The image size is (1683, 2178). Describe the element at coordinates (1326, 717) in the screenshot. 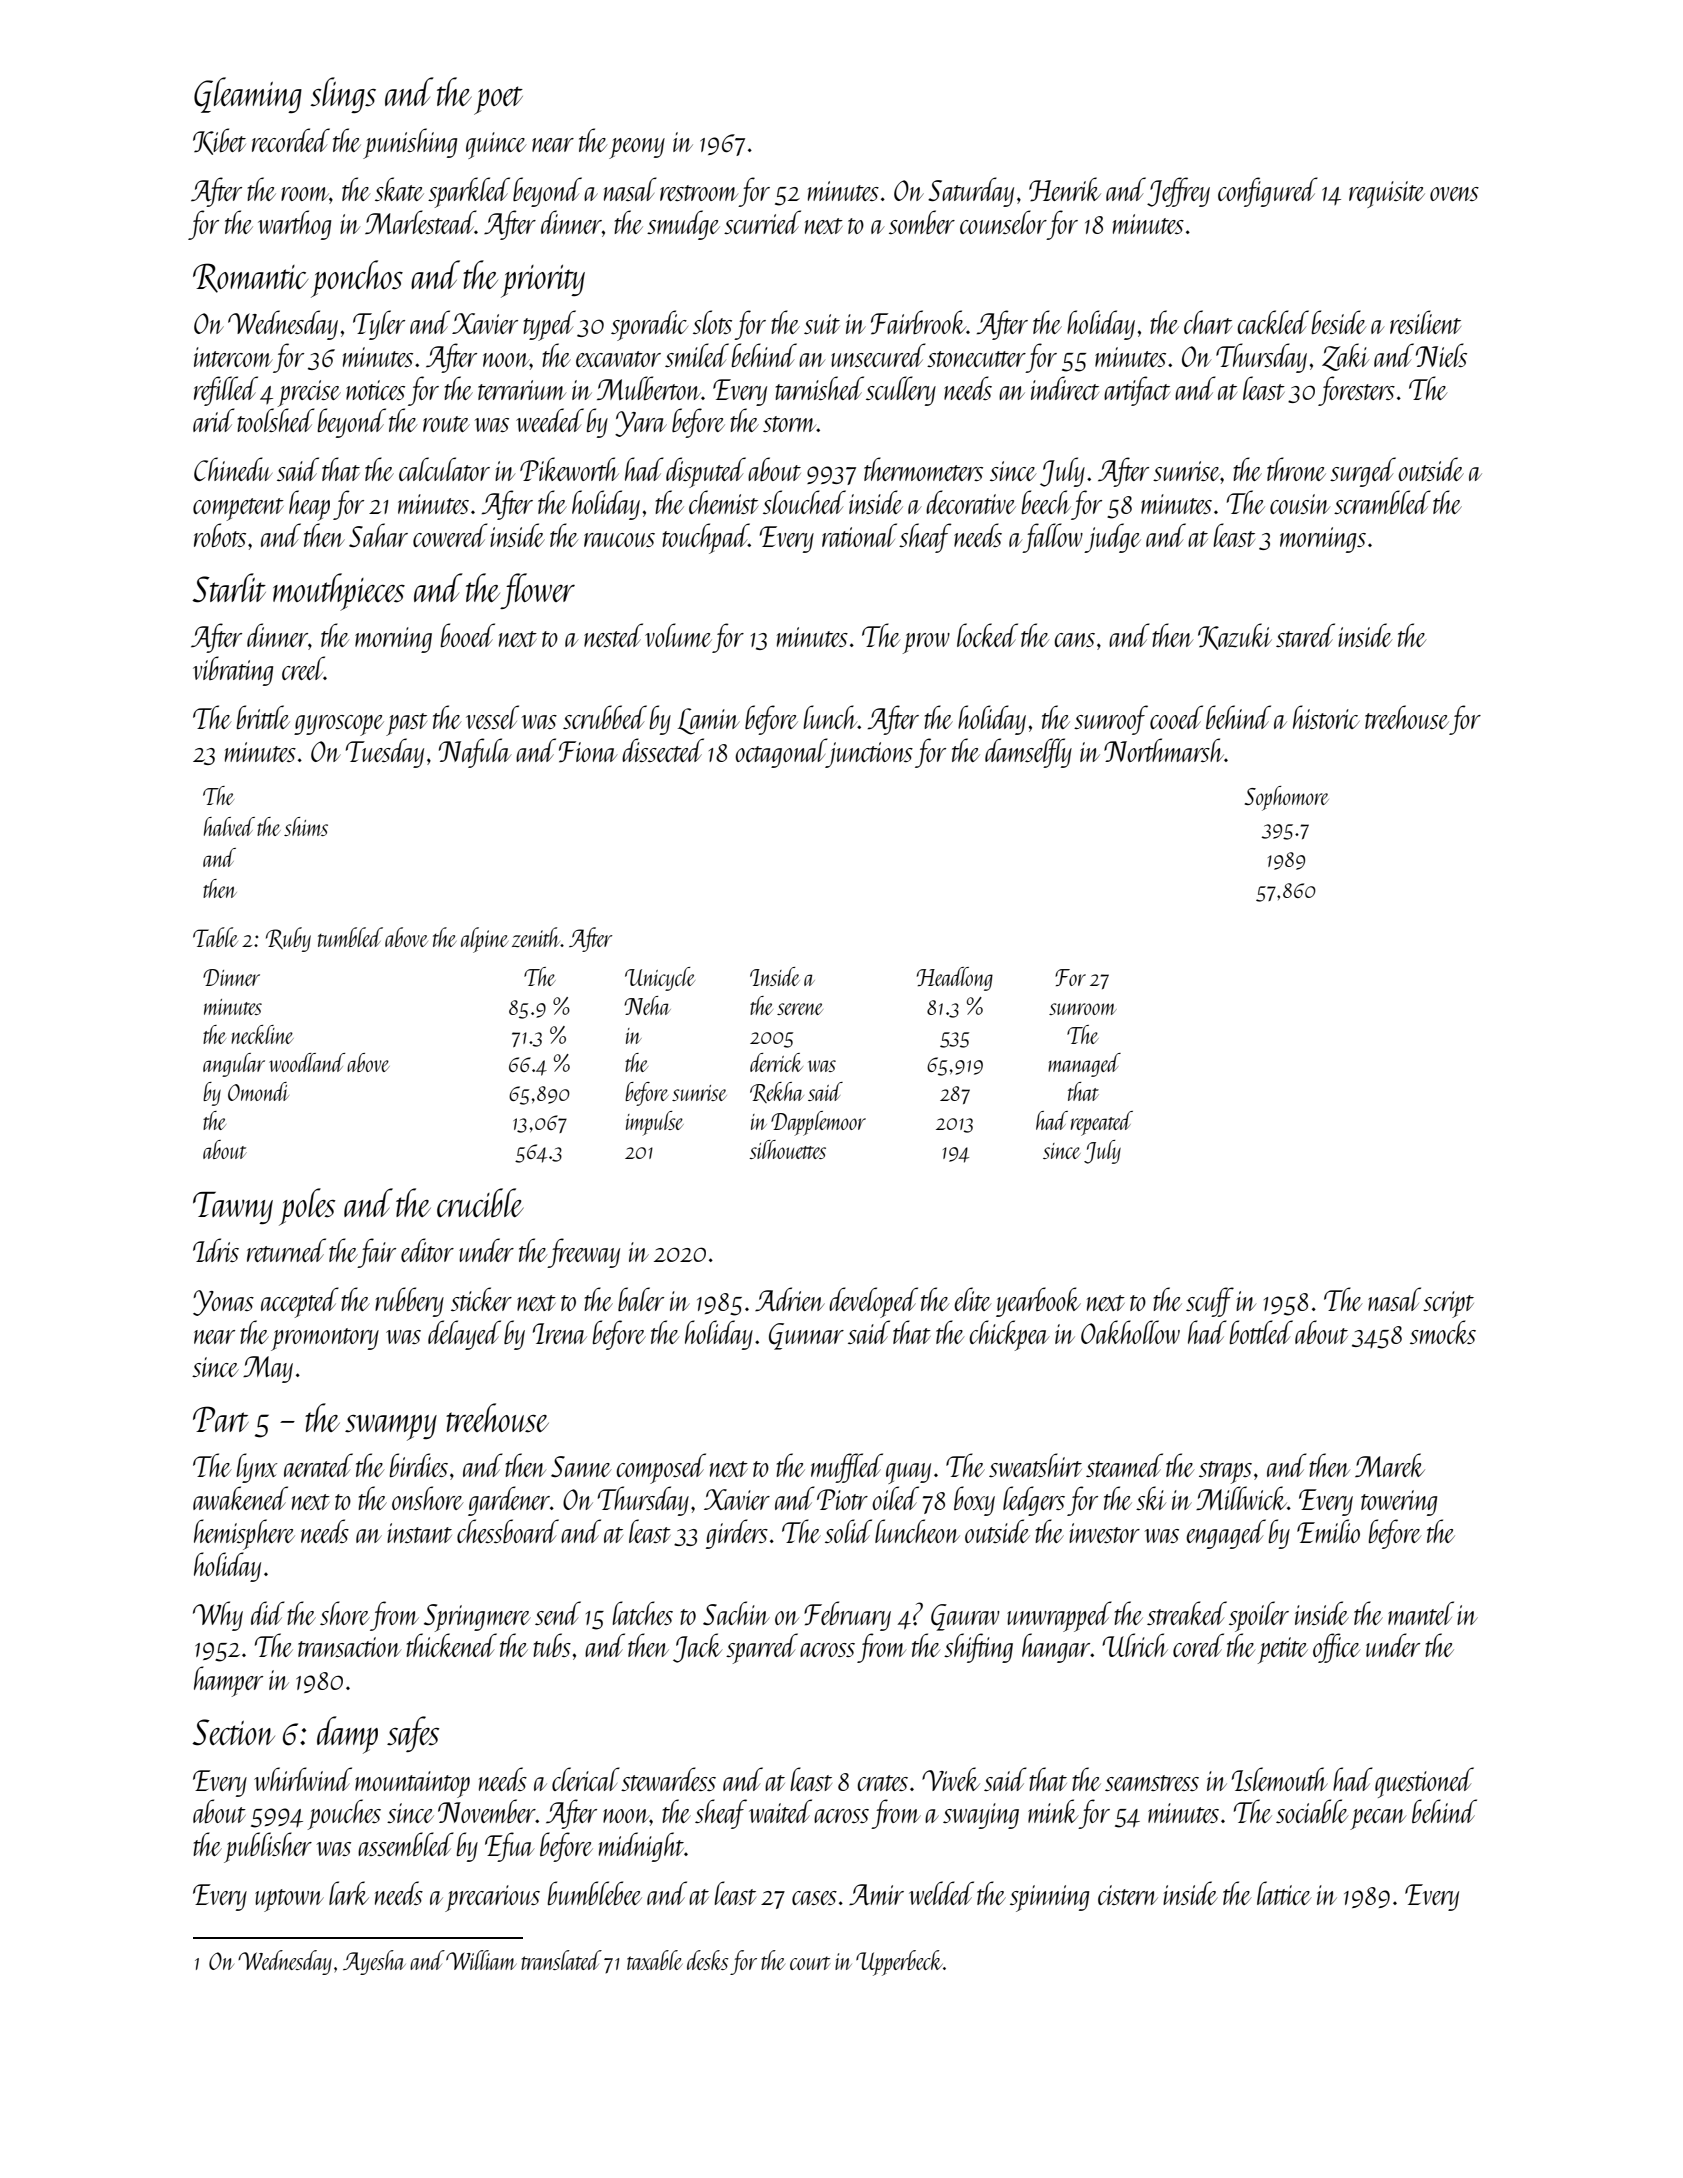

I see `historic` at that location.
